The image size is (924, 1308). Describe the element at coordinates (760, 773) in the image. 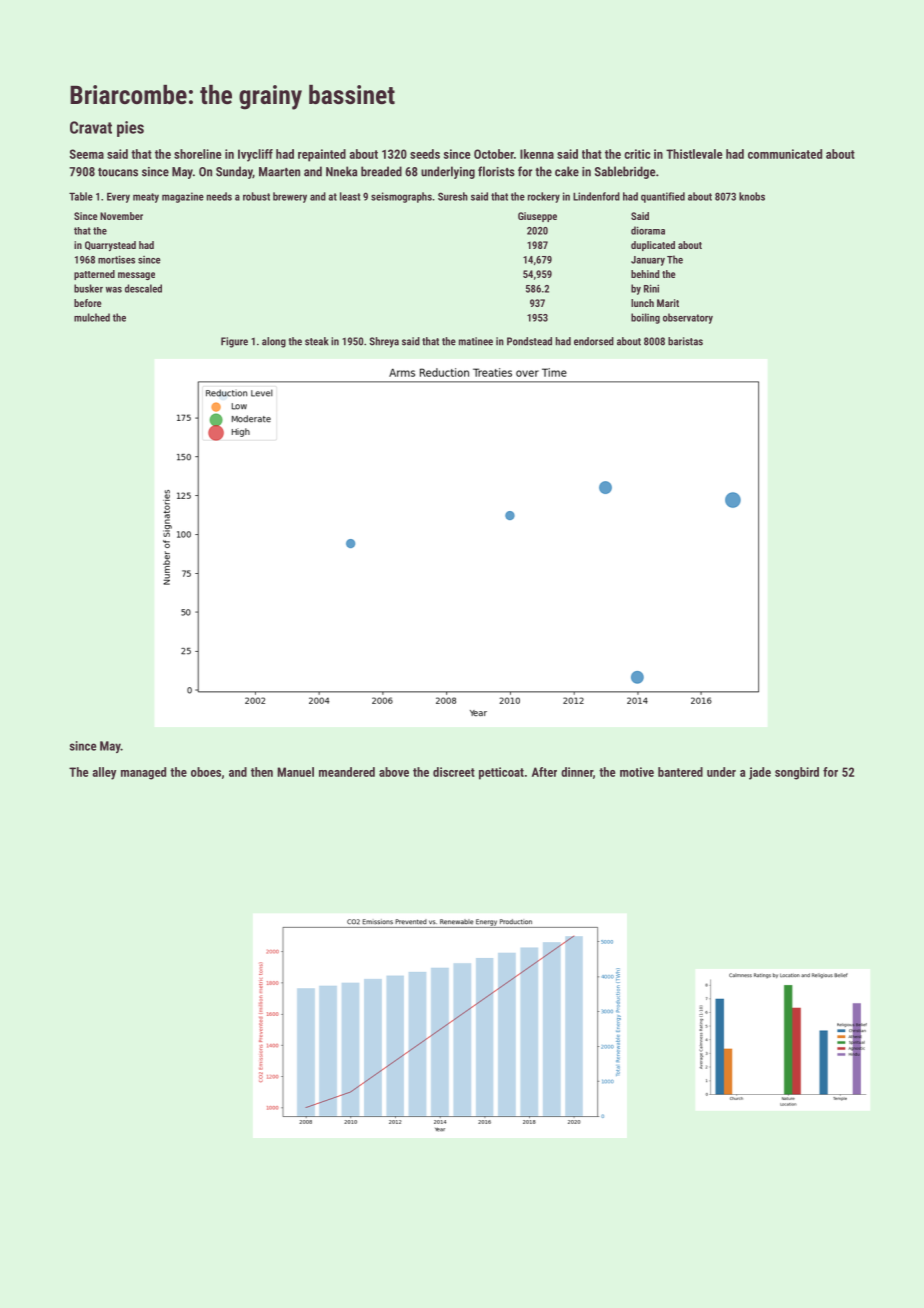

I see `jade` at that location.
